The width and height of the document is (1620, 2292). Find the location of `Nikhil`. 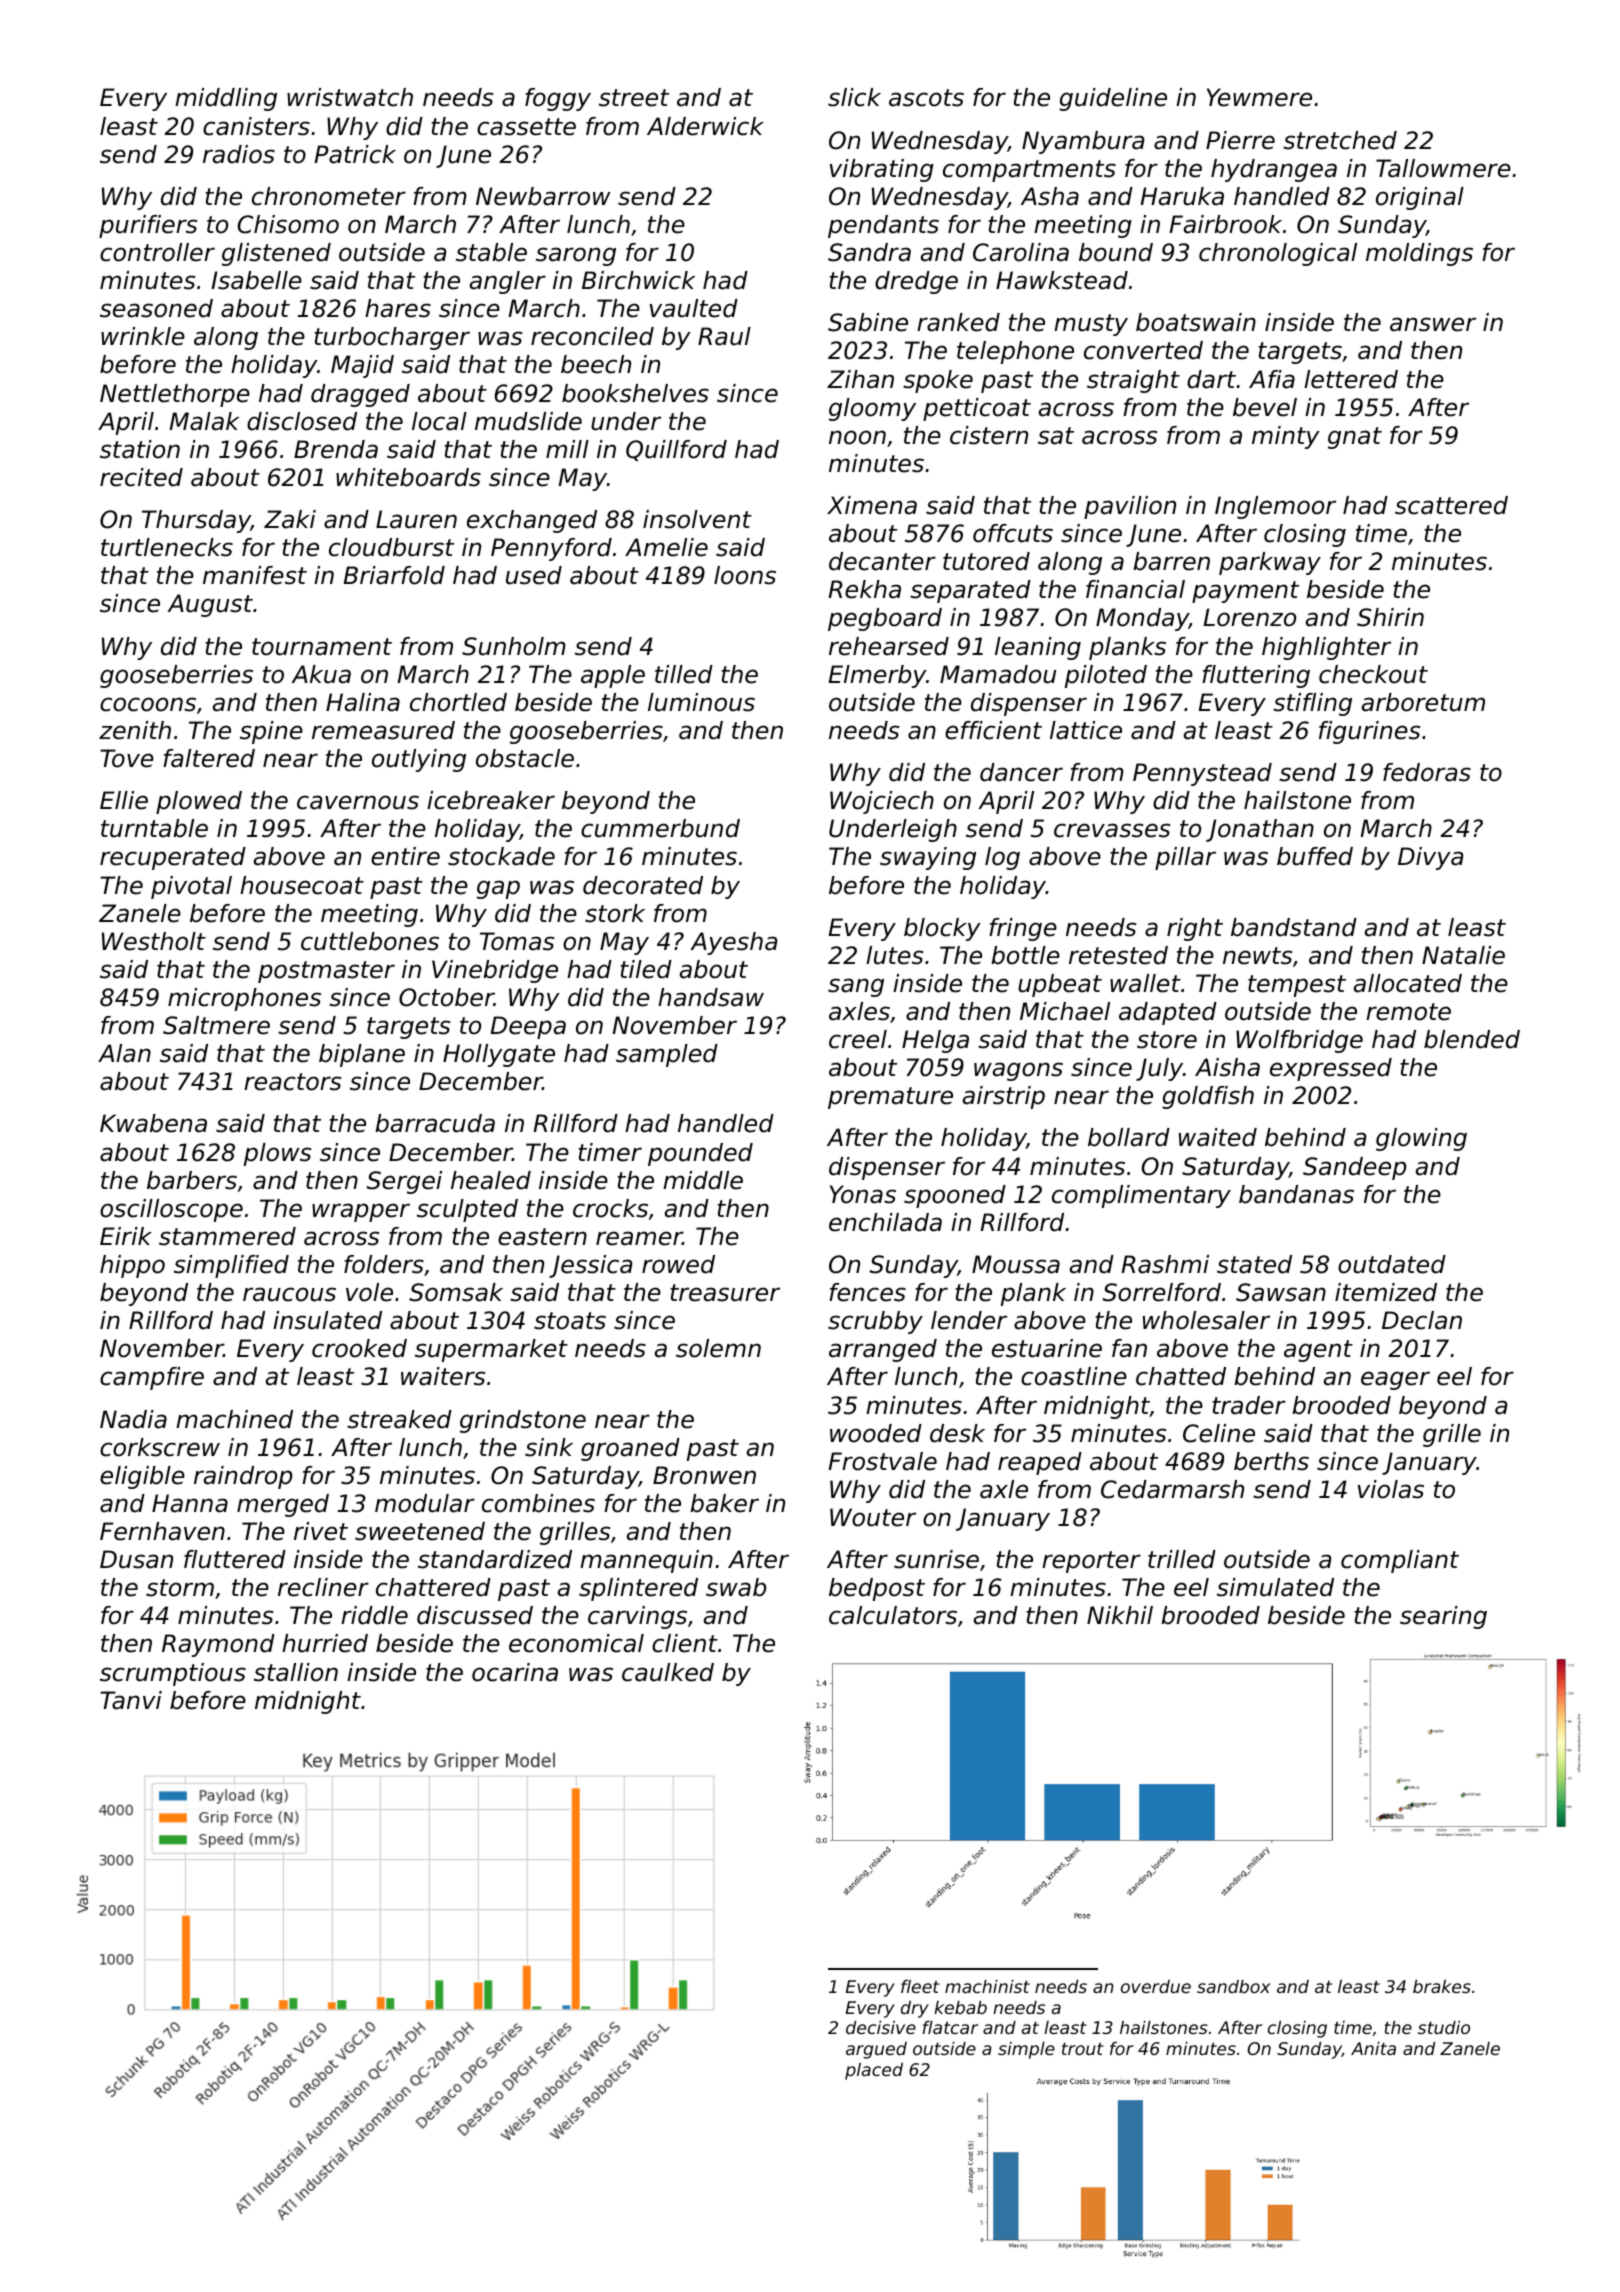

Nikhil is located at coordinates (1120, 1615).
